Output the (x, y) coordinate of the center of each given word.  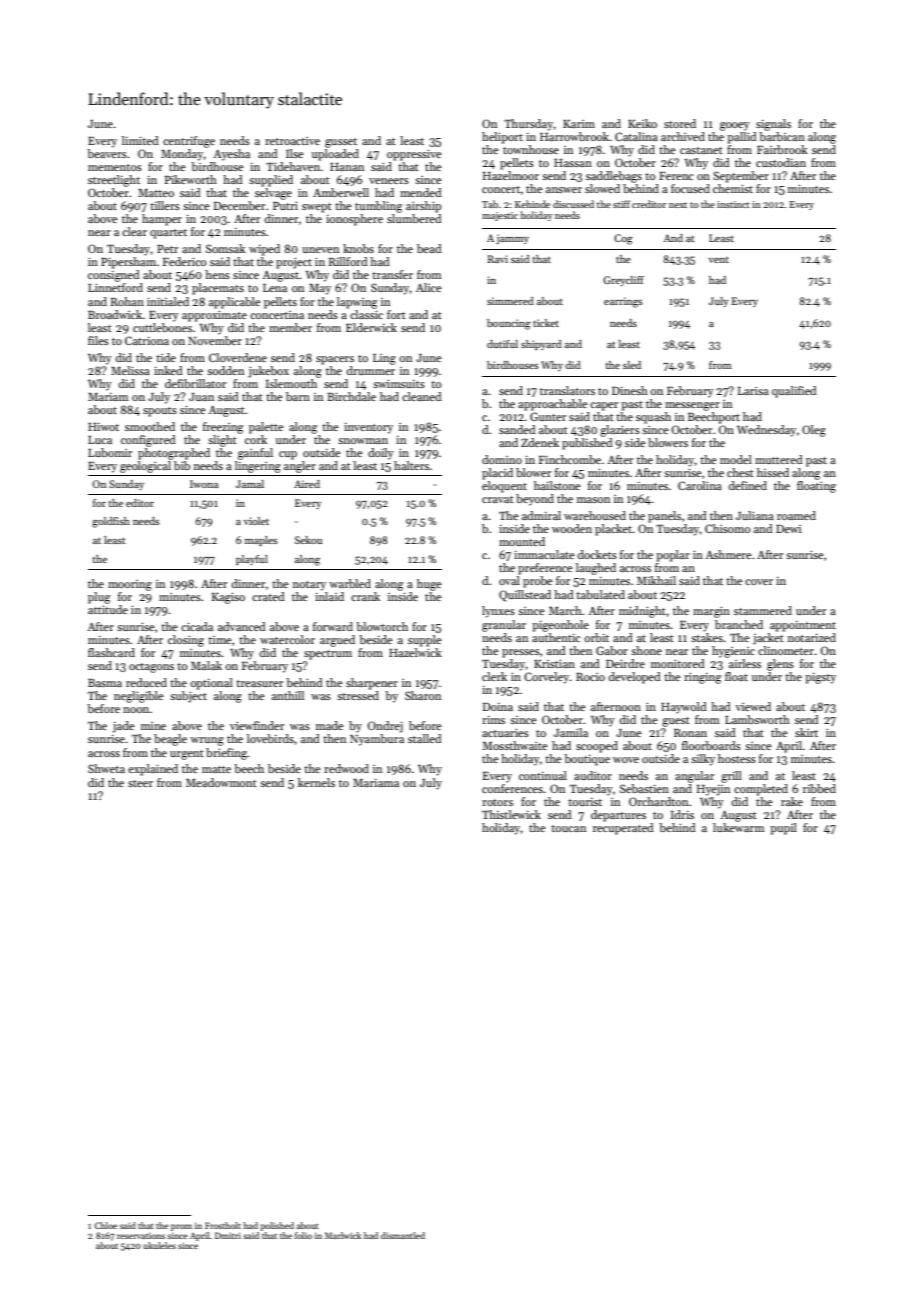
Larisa (753, 391)
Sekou (308, 540)
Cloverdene (238, 357)
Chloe (106, 1225)
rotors (497, 802)
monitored (678, 663)
